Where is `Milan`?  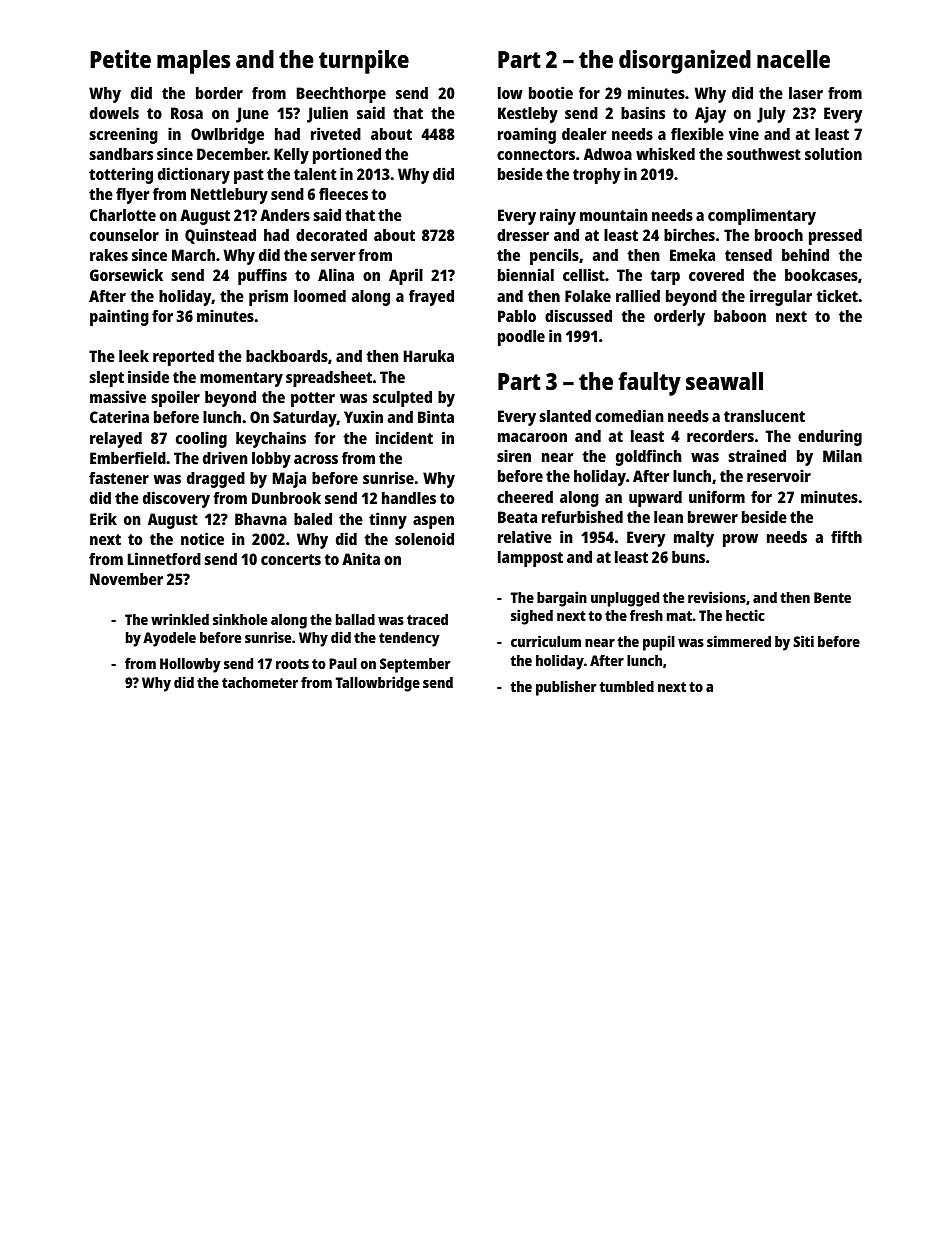
Milan is located at coordinates (842, 455).
